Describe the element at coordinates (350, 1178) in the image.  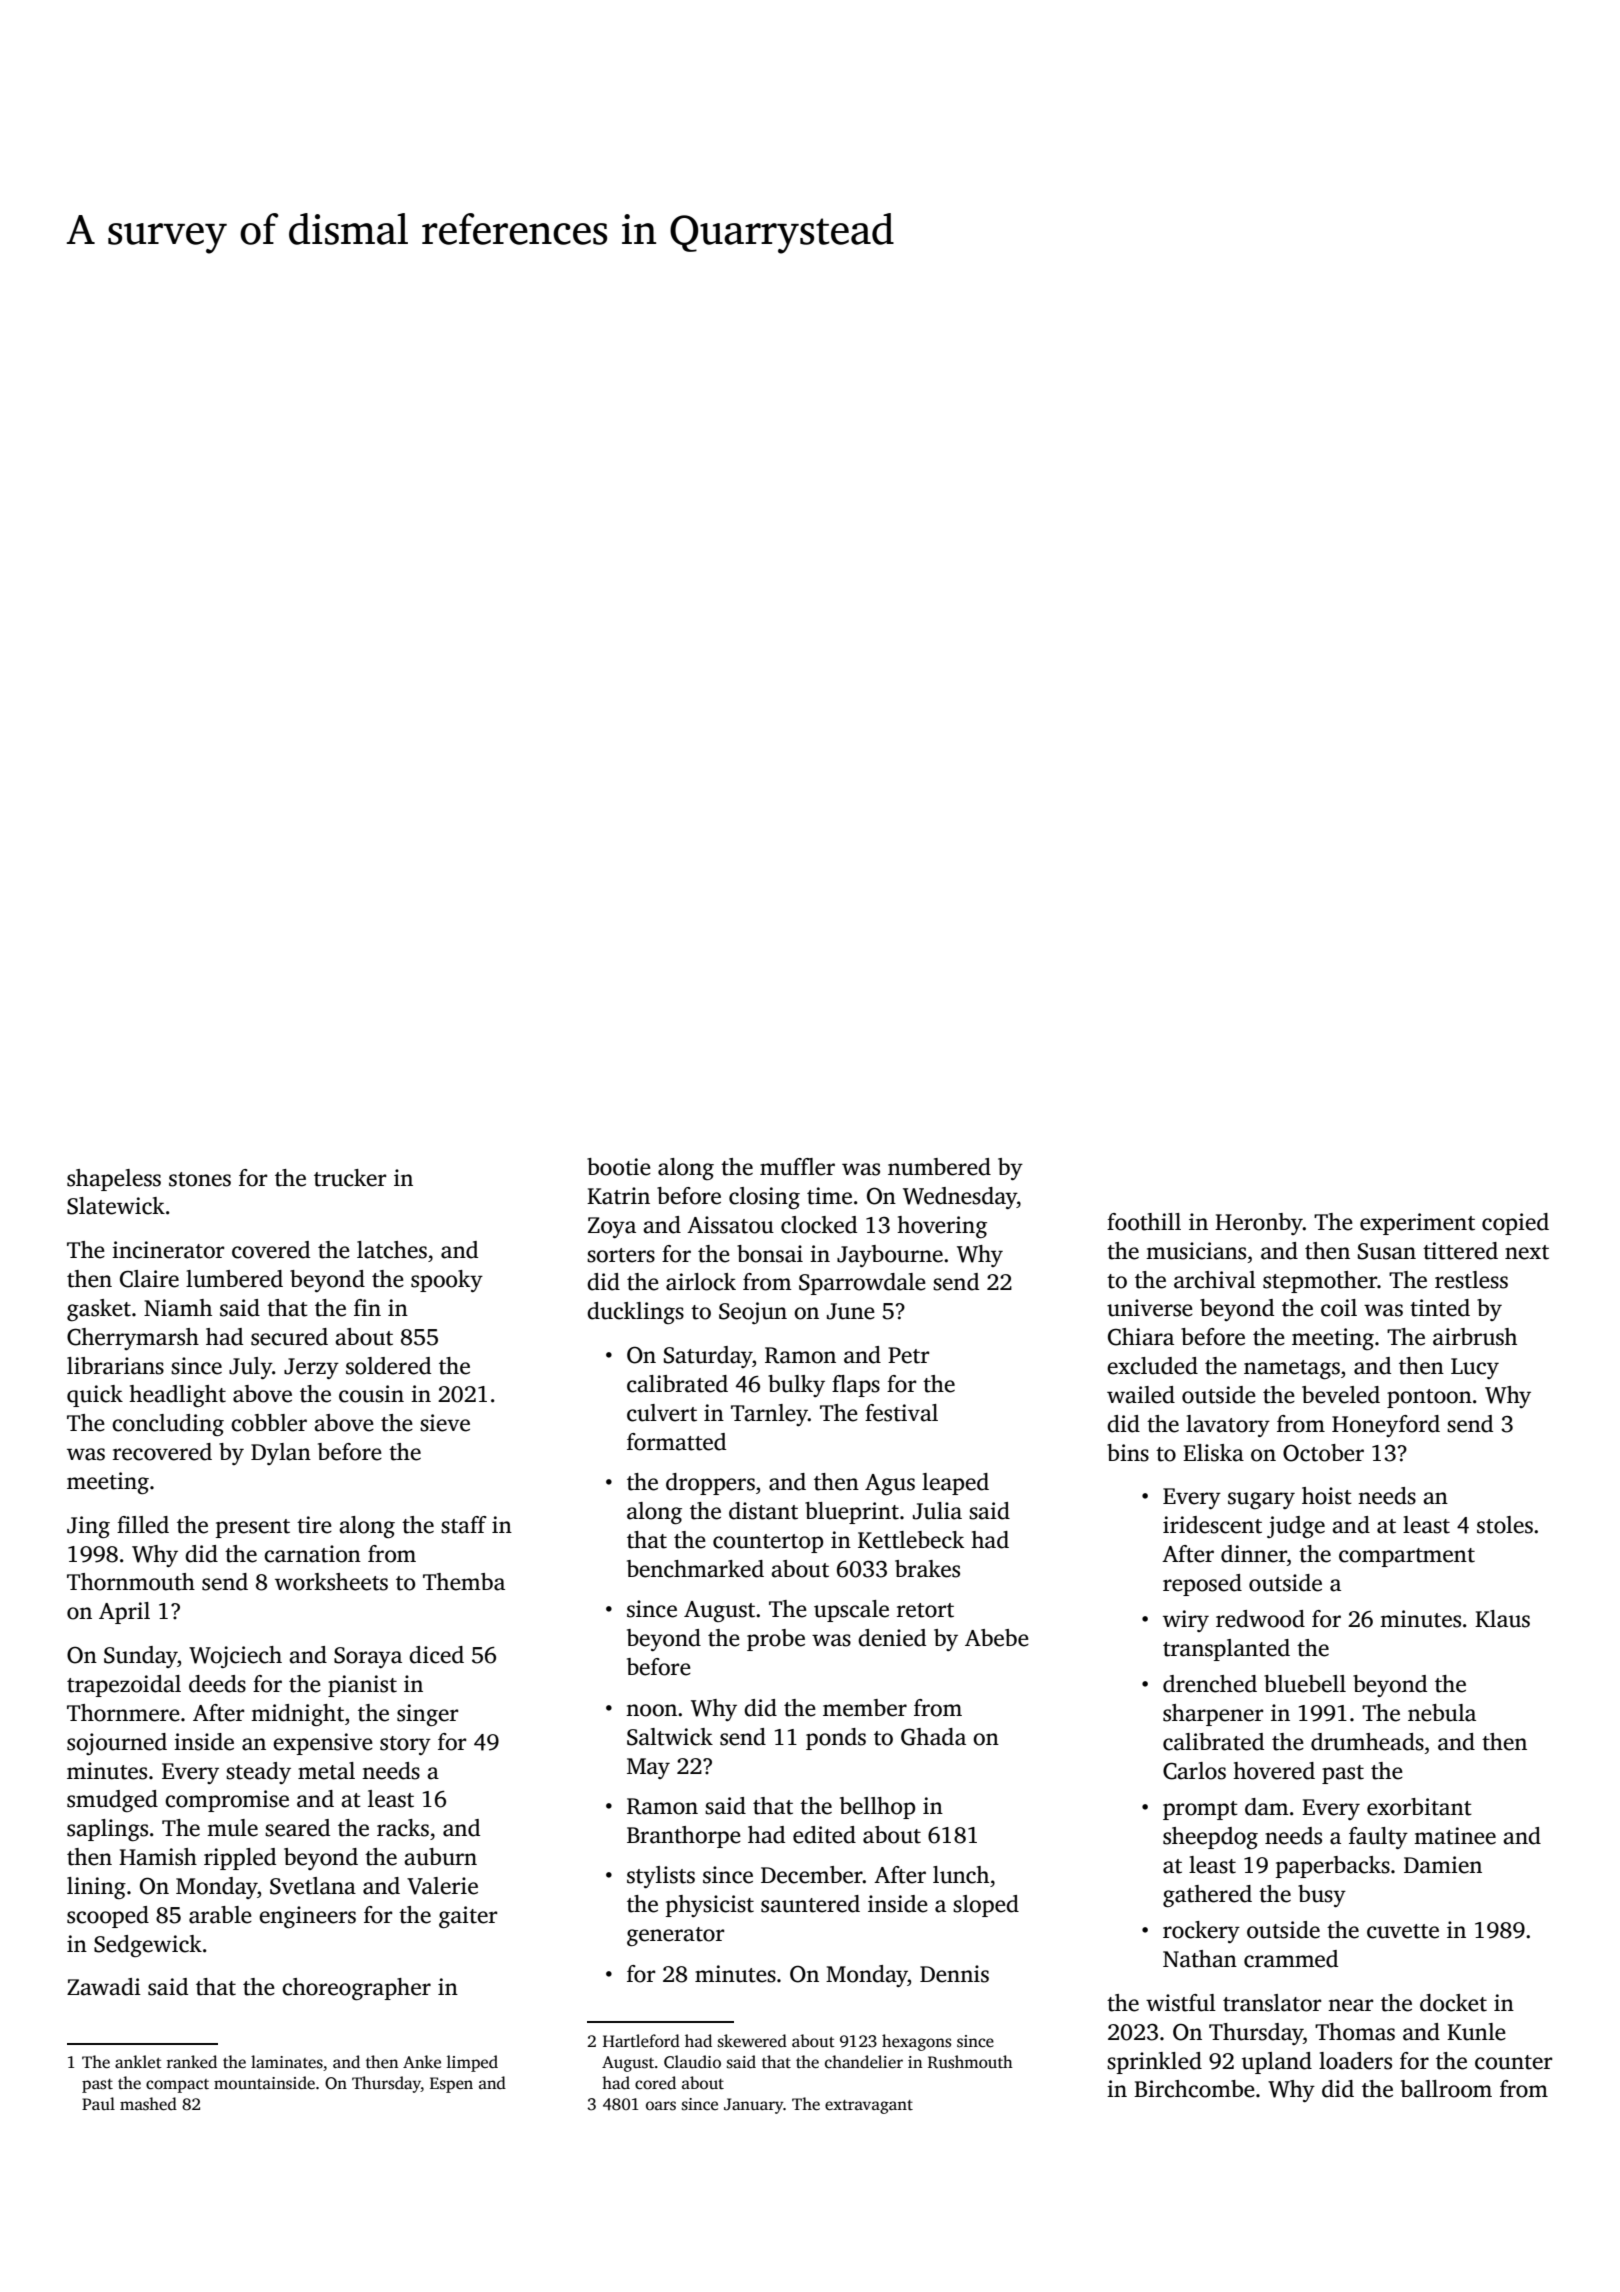
I see `trucker` at that location.
